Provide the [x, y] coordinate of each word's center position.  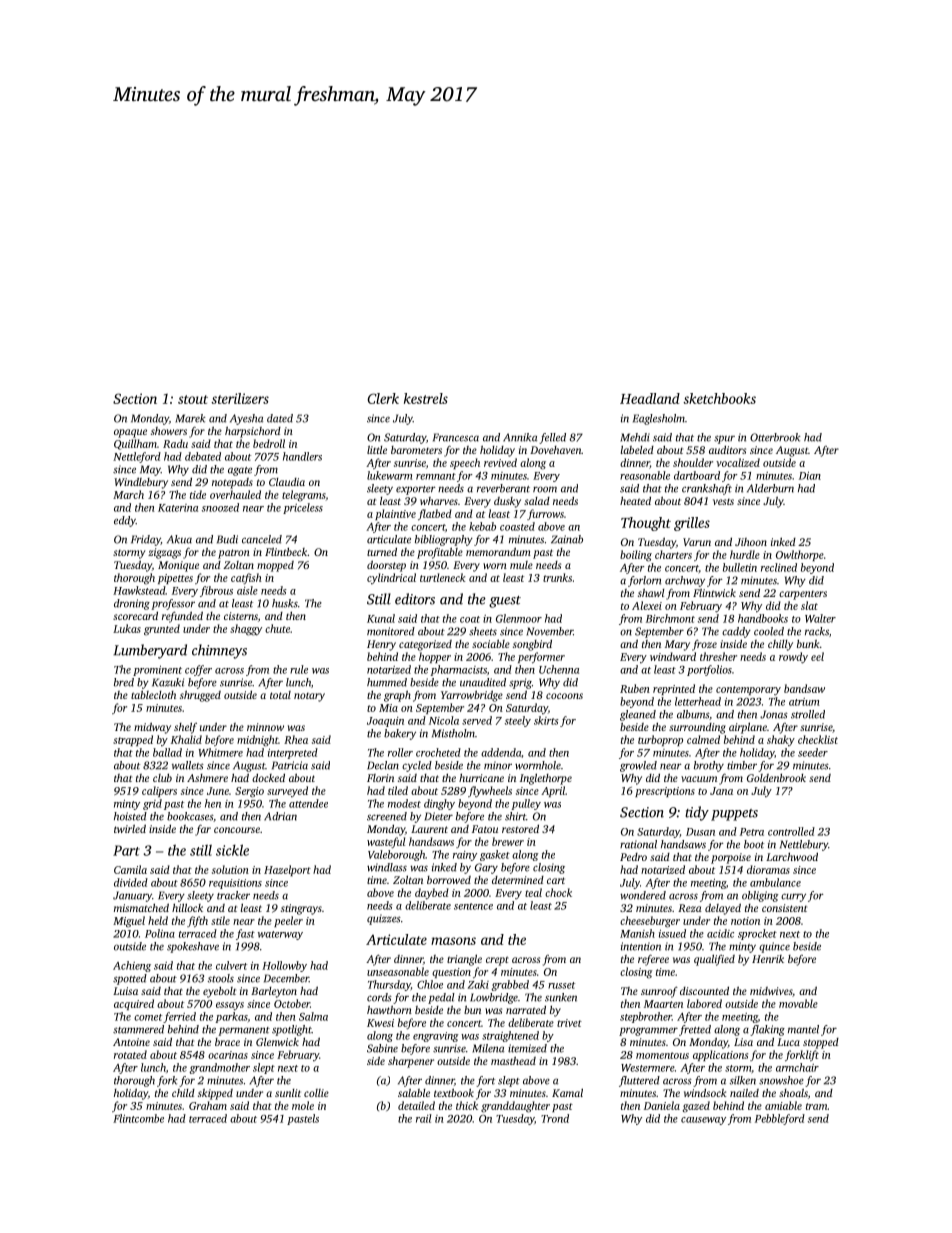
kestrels [426, 398]
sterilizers [240, 398]
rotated [130, 1054]
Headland [650, 398]
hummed [387, 682]
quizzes [384, 919]
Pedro [633, 857]
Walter [820, 618]
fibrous [216, 591]
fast [245, 934]
